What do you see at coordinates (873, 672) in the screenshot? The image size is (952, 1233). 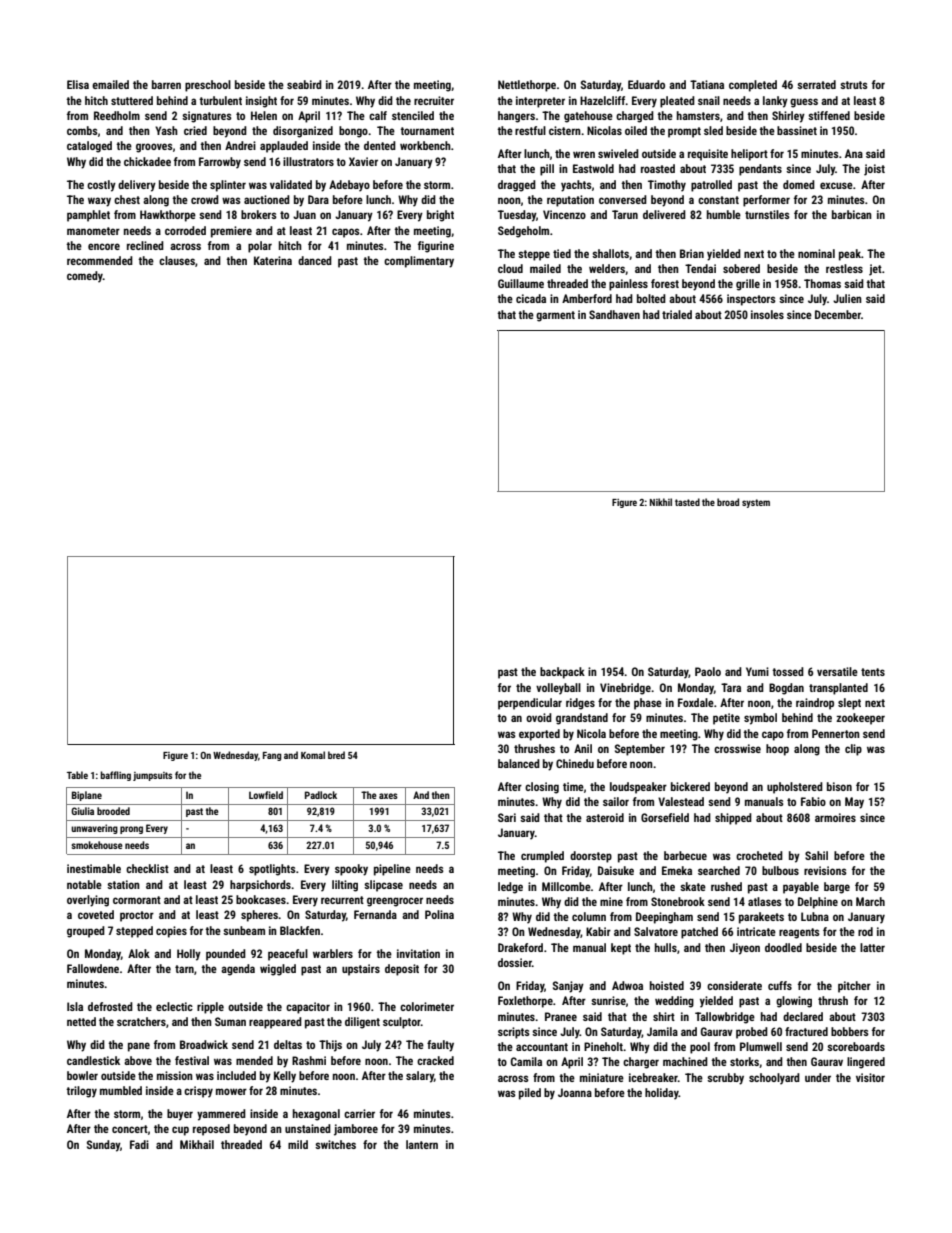 I see `tents` at bounding box center [873, 672].
